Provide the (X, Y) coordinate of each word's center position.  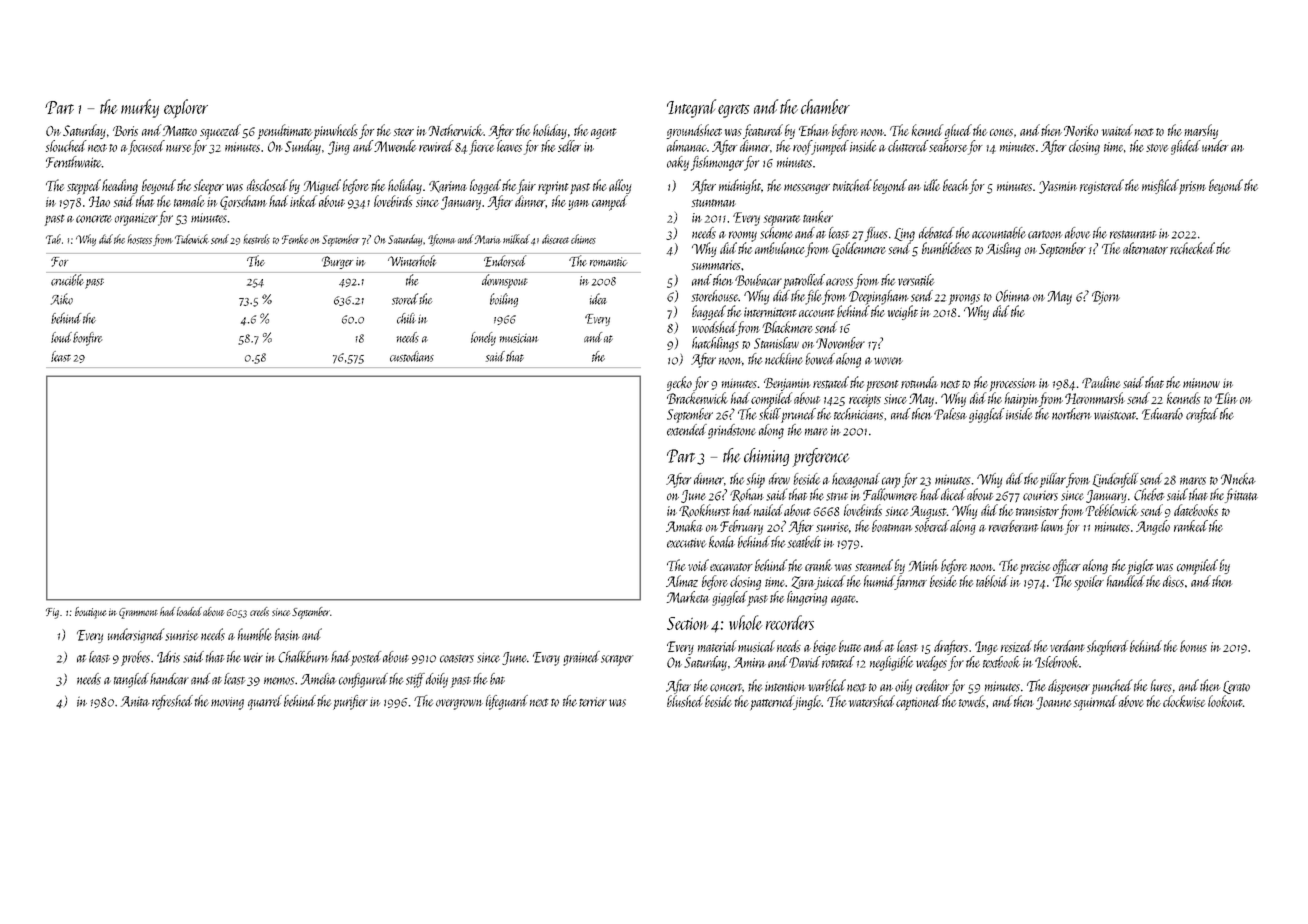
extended (687, 430)
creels (259, 611)
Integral (691, 108)
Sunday (303, 147)
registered (1102, 186)
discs (1173, 581)
